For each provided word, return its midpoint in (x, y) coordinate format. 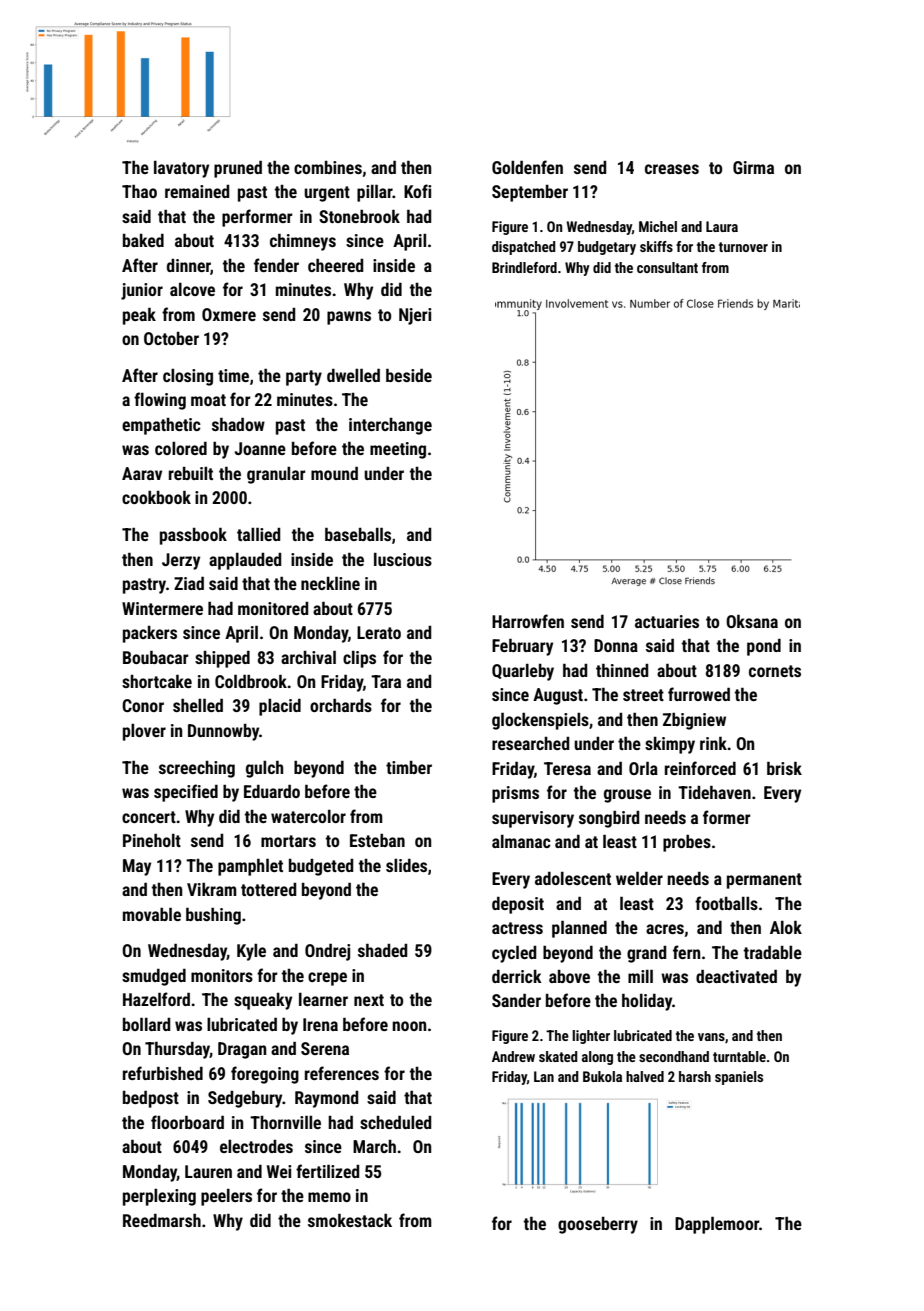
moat (208, 400)
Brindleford (524, 267)
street (643, 695)
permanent (764, 881)
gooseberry (598, 1225)
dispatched (524, 248)
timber (409, 767)
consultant (667, 267)
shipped (222, 659)
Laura (722, 226)
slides (406, 865)
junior (142, 291)
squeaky (263, 1001)
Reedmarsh (162, 1220)
